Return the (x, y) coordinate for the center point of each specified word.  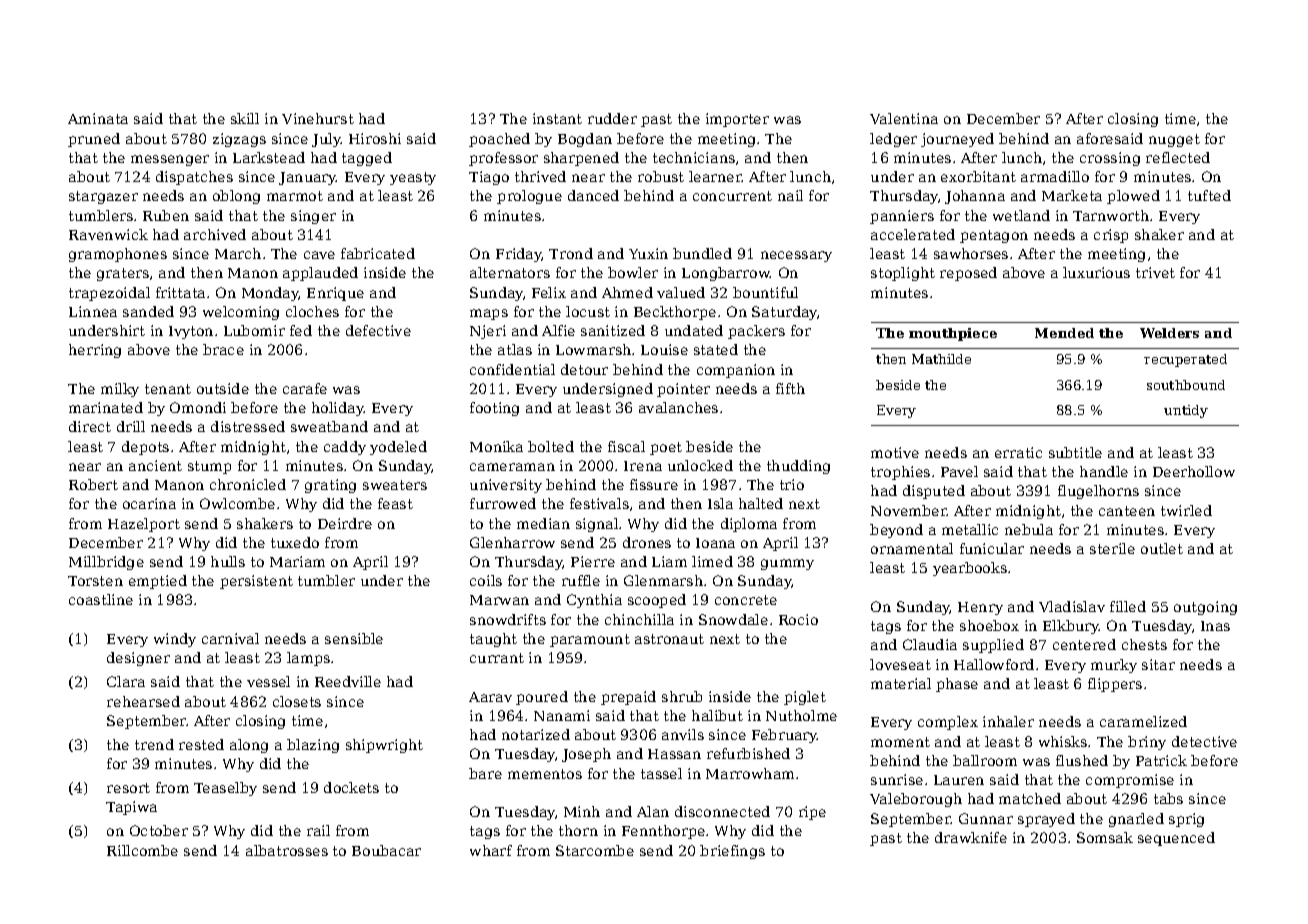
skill (245, 118)
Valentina (904, 118)
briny (1147, 743)
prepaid (628, 698)
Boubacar (386, 850)
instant (557, 118)
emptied (158, 582)
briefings (732, 852)
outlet (1162, 548)
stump (209, 467)
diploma (749, 525)
